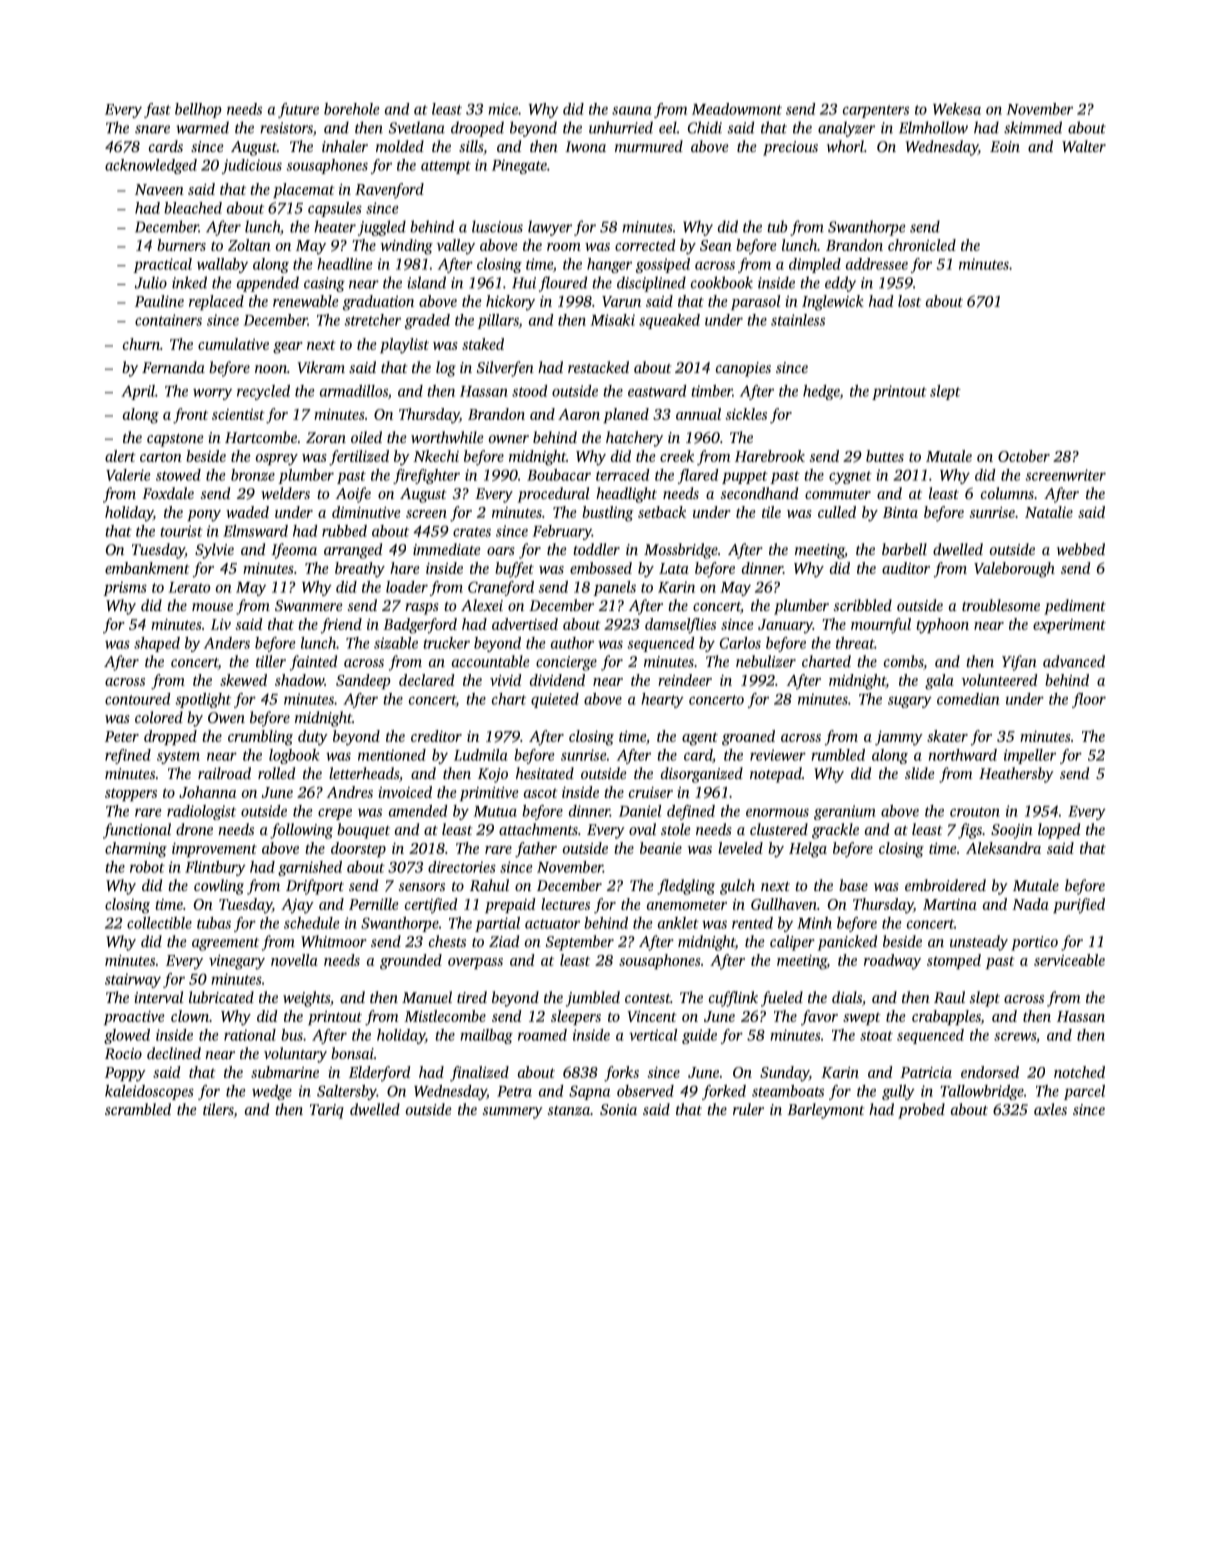 The height and width of the document is (1566, 1210). I want to click on Eoin, so click(1005, 146).
